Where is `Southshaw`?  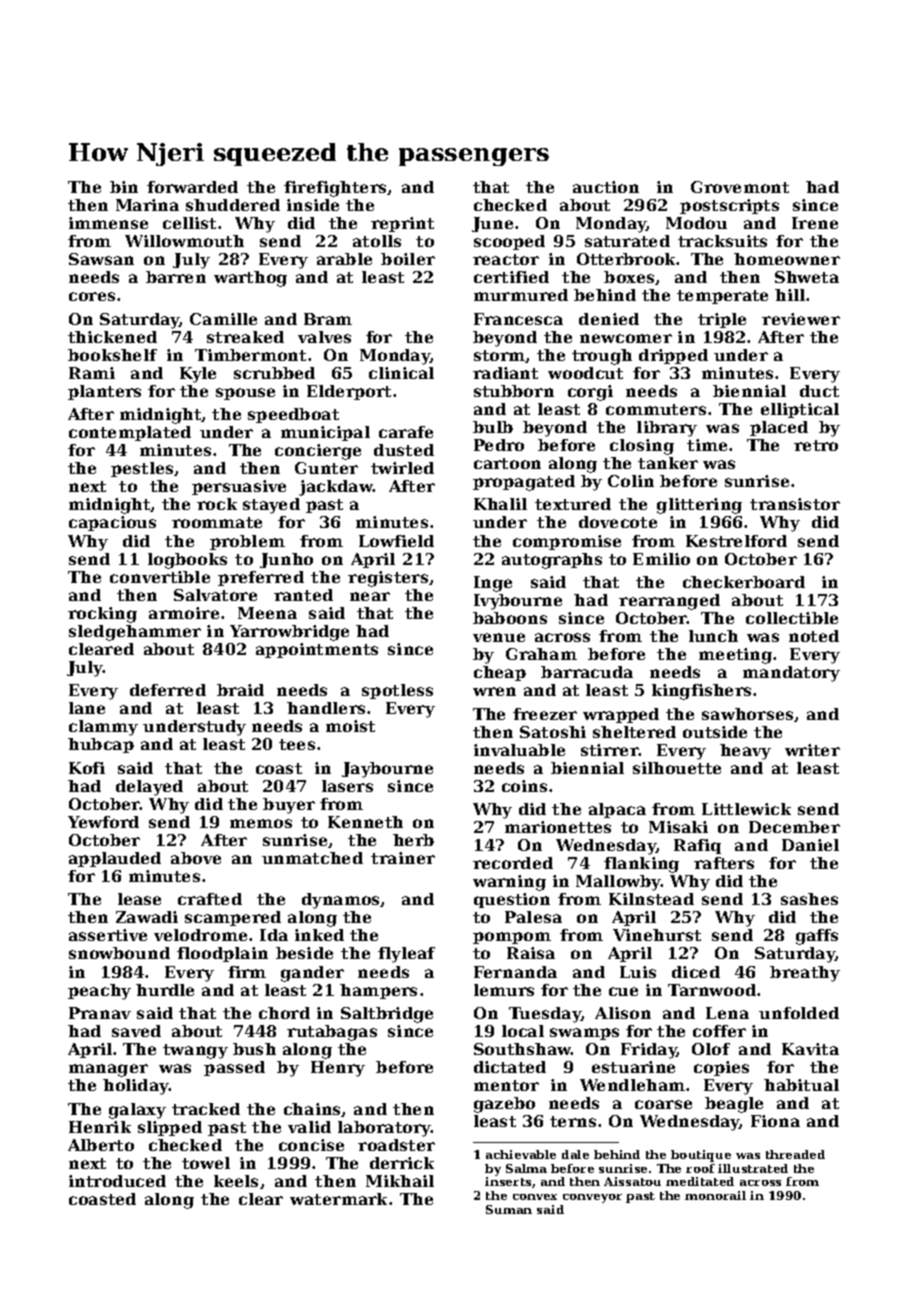
Southshaw is located at coordinates (522, 1049).
